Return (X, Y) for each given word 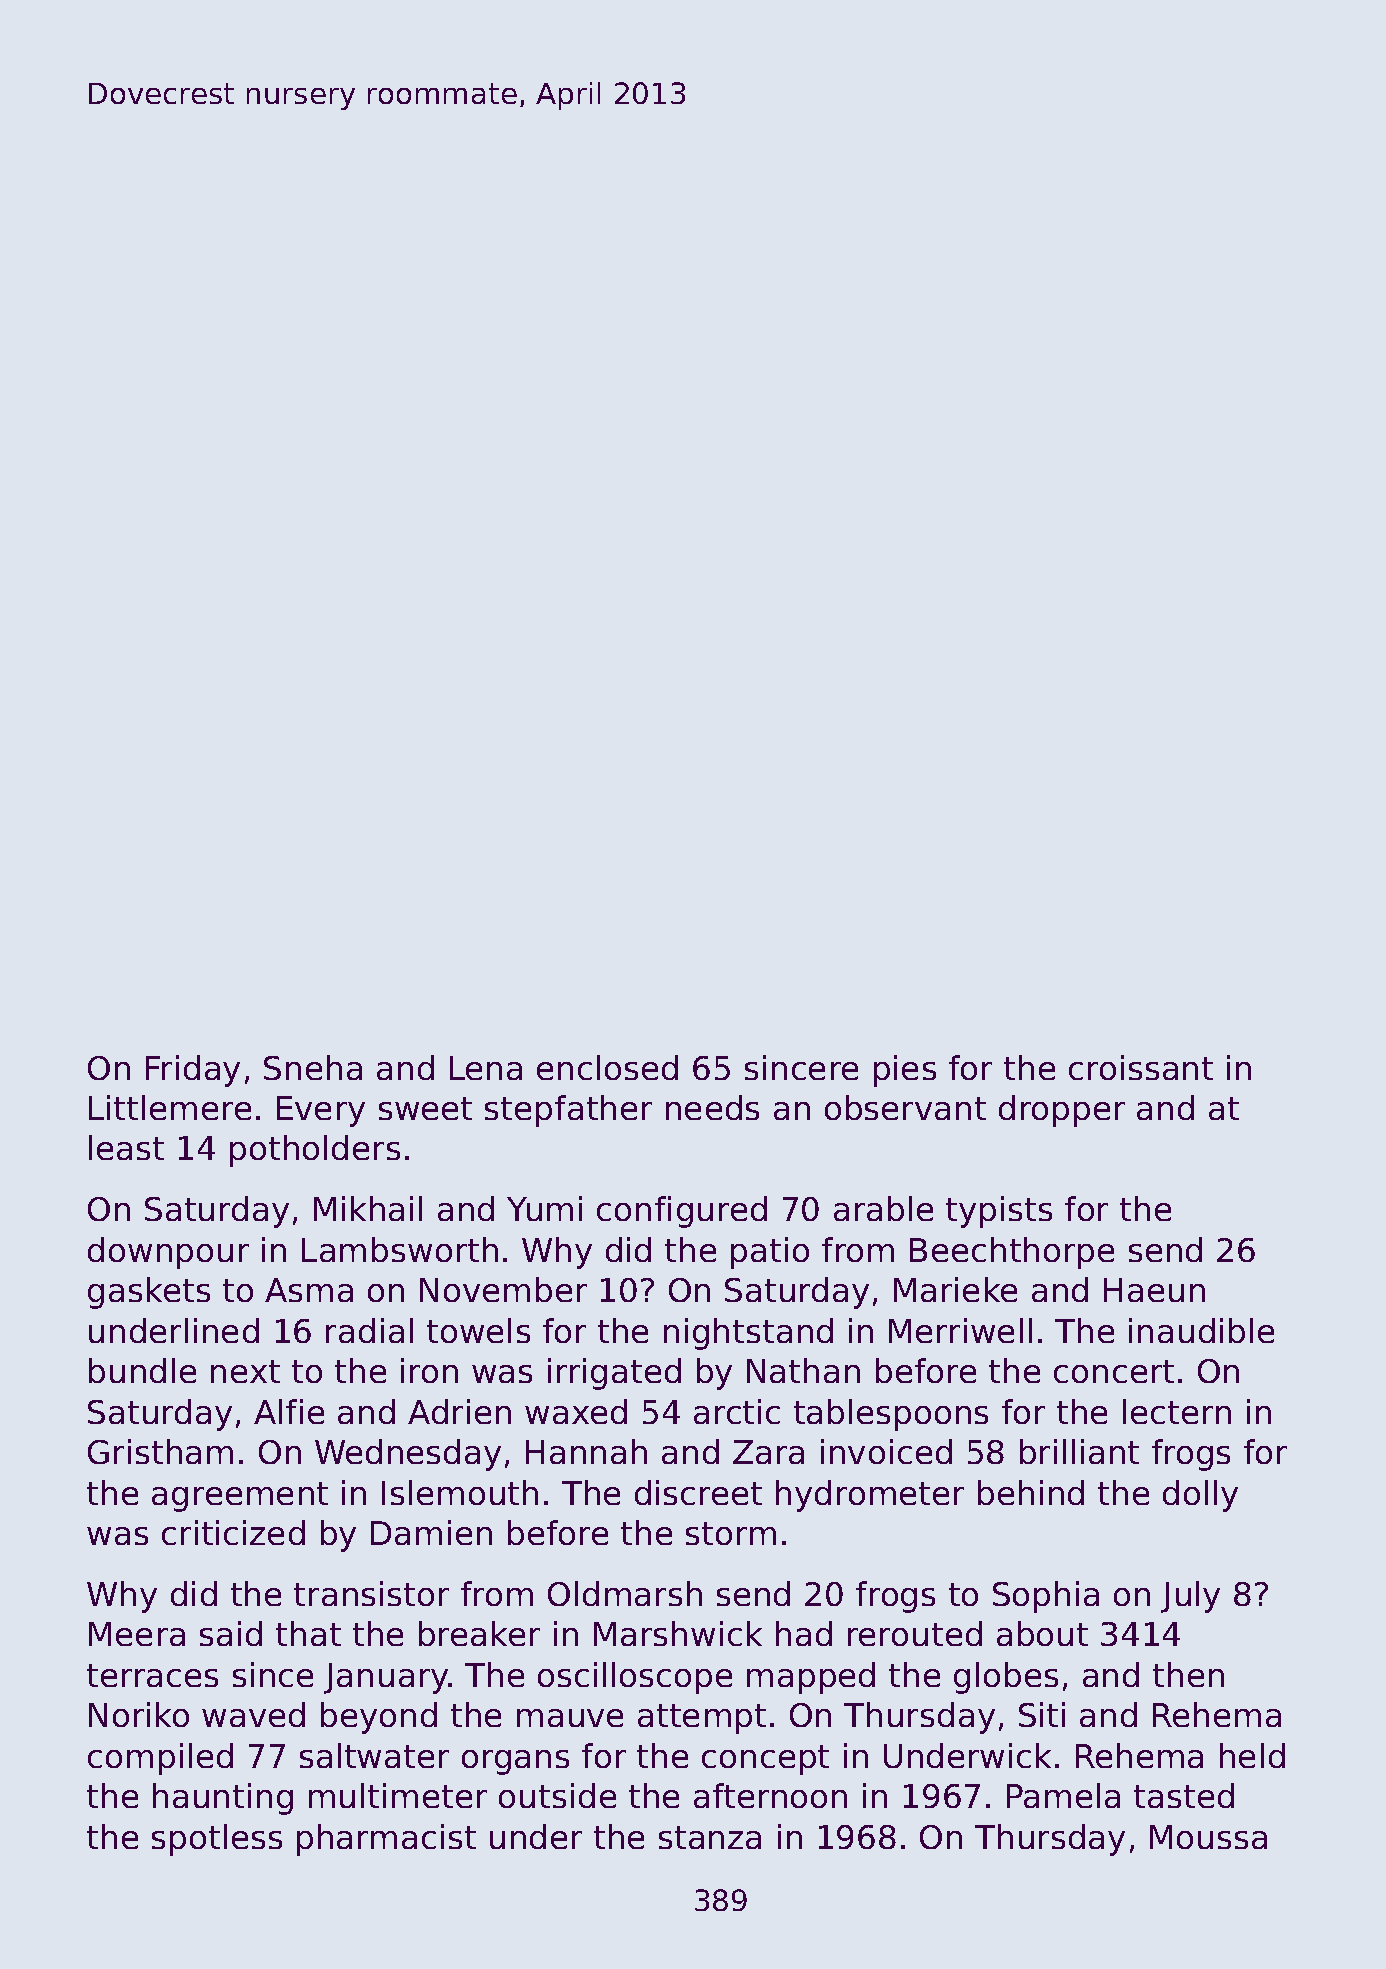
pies (905, 1071)
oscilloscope (635, 1678)
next (245, 1371)
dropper (1062, 1111)
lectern (1177, 1411)
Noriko (139, 1714)
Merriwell (960, 1330)
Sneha (313, 1067)
